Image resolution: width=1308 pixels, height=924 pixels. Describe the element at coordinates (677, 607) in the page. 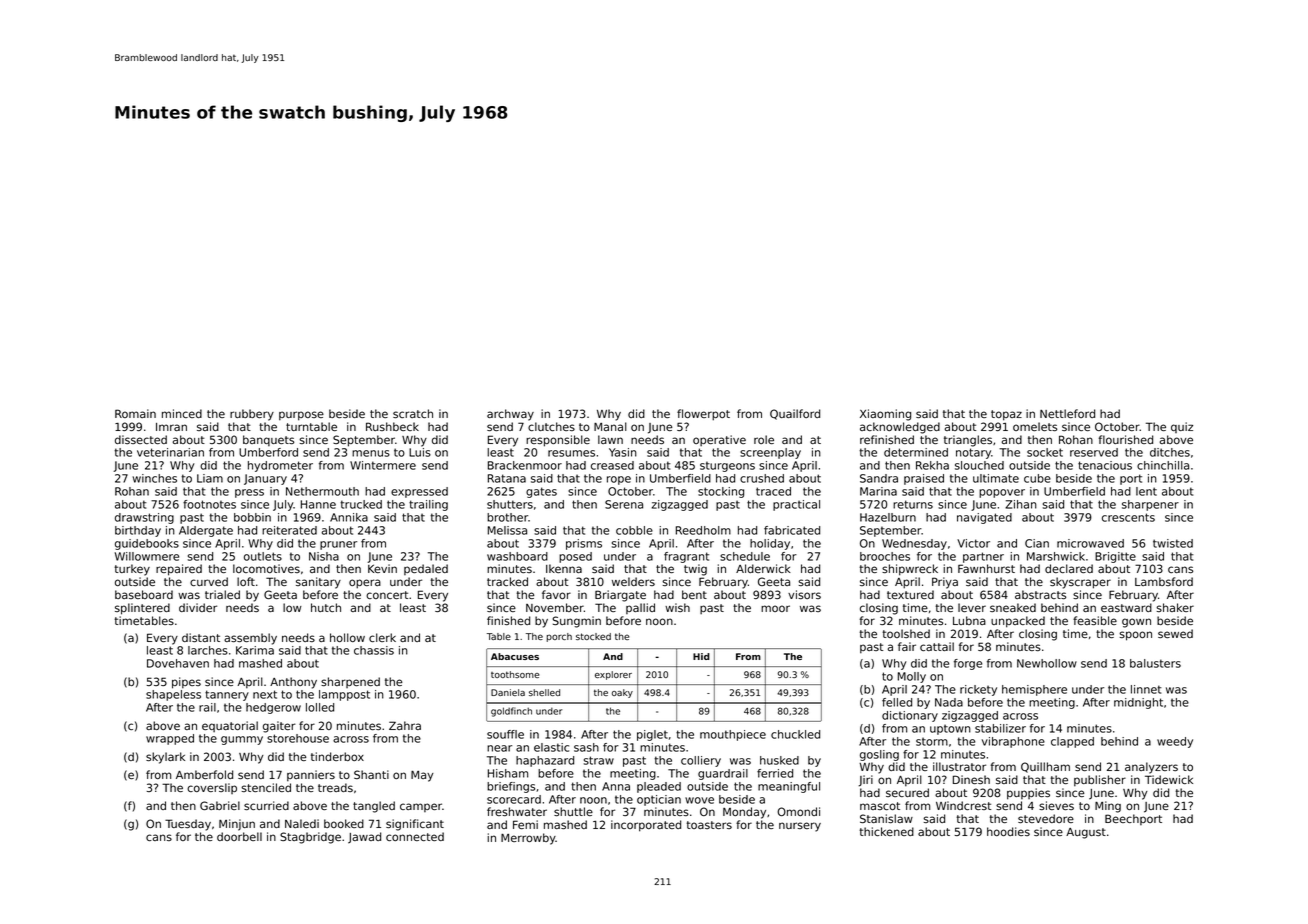

I see `wish` at that location.
